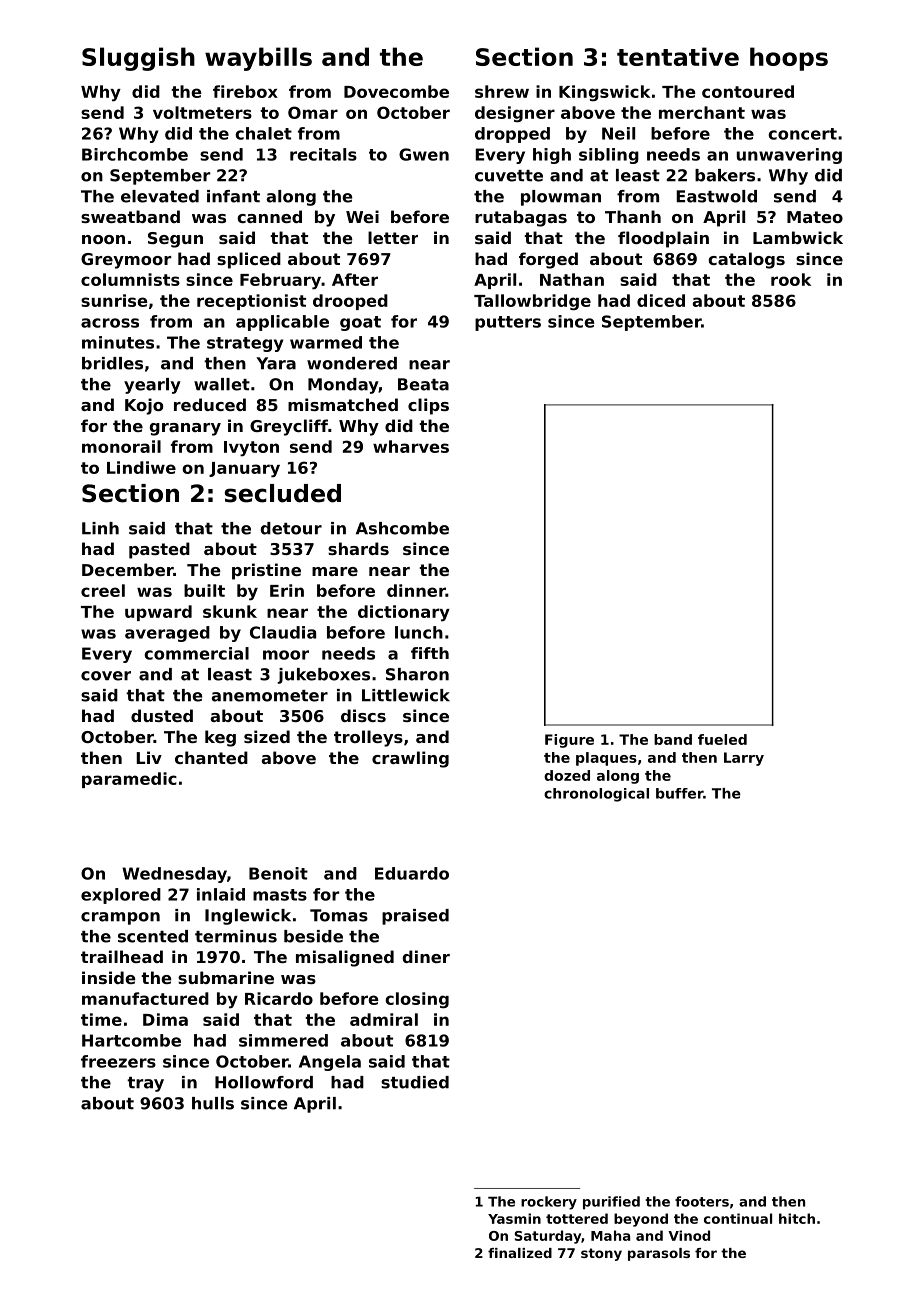 The height and width of the page is (1308, 924). I want to click on elevated, so click(160, 196).
